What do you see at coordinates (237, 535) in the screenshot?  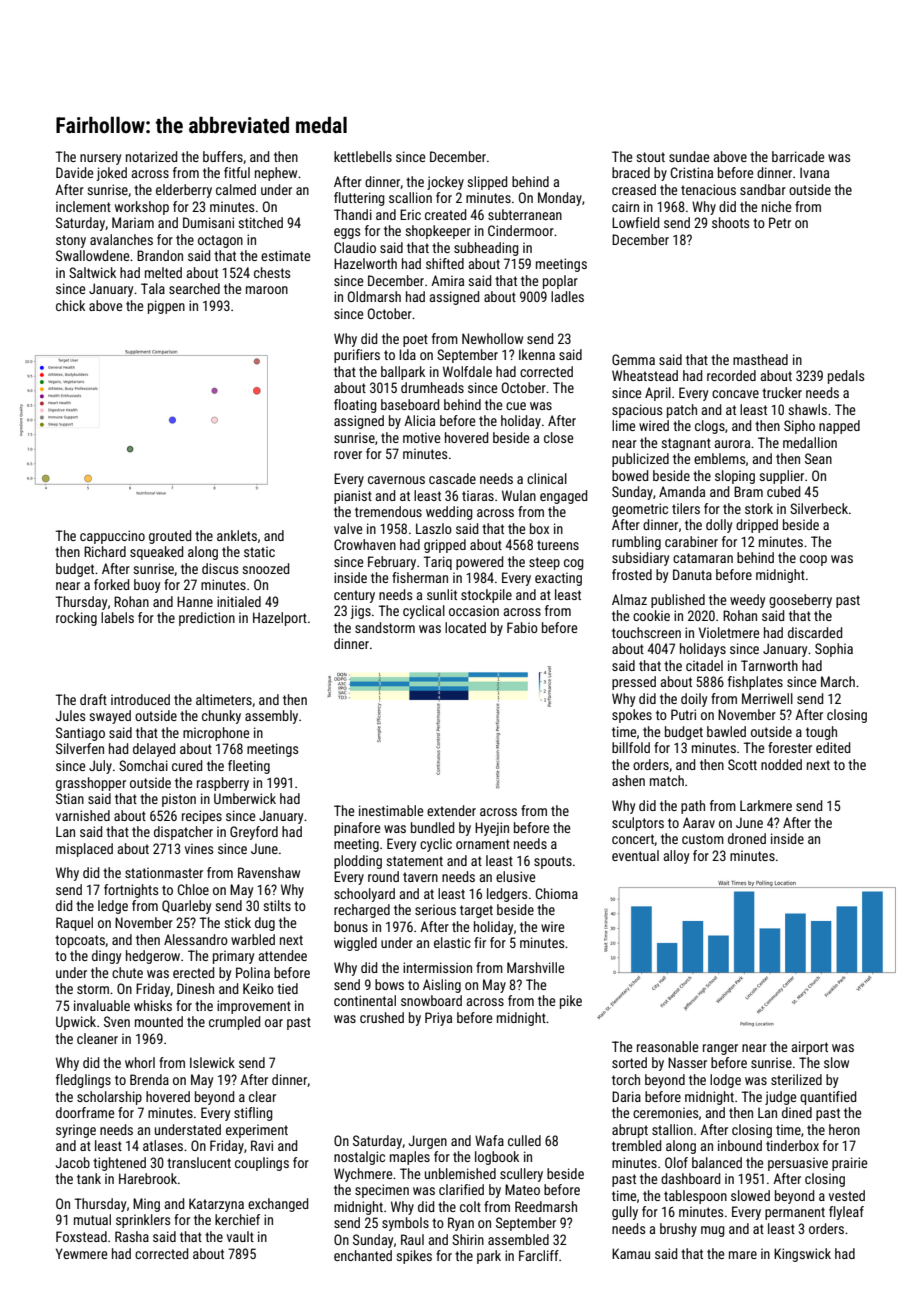 I see `anklets` at bounding box center [237, 535].
